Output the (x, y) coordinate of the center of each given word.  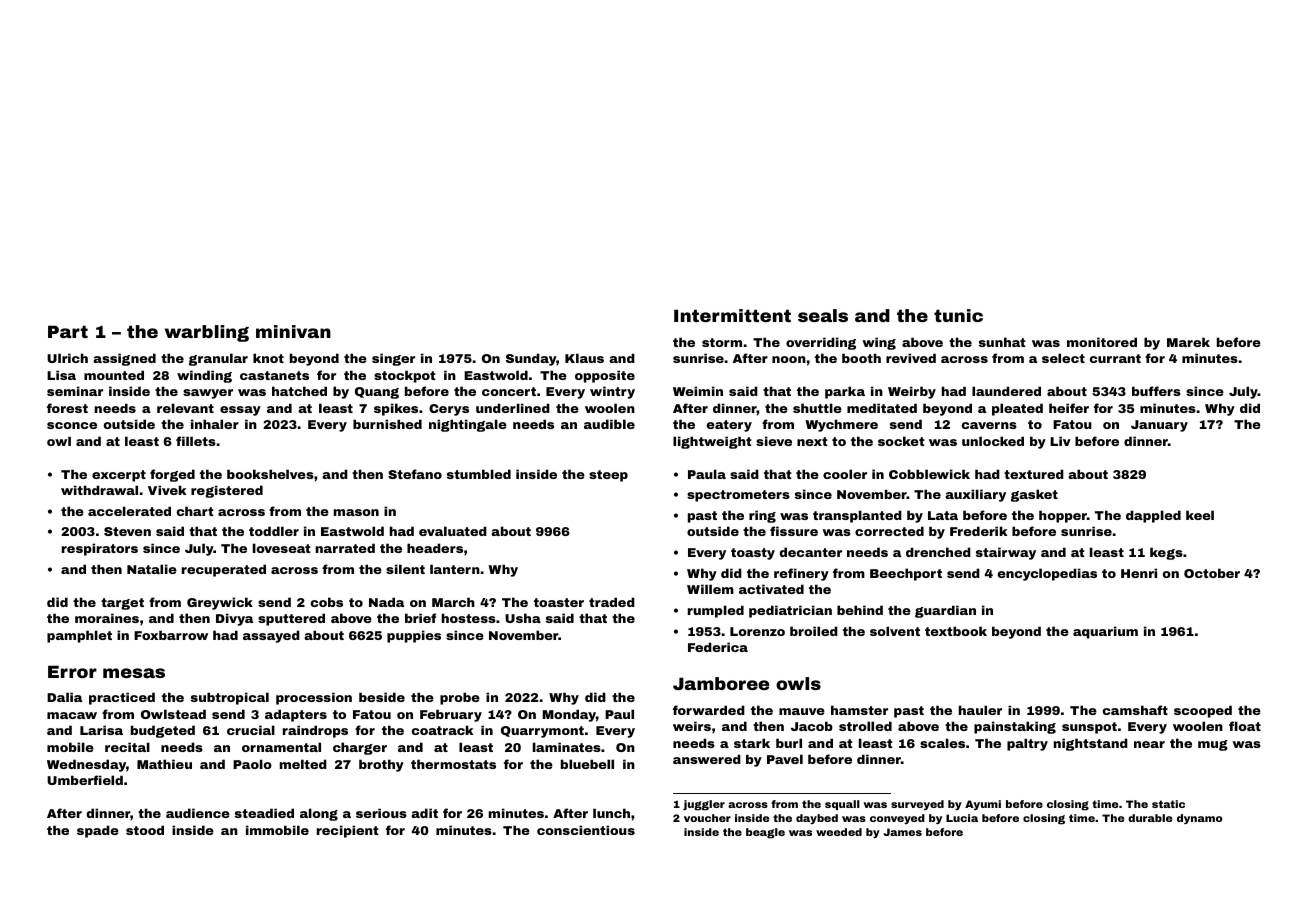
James (902, 832)
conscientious (586, 830)
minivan (293, 331)
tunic (958, 315)
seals (823, 315)
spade (98, 831)
